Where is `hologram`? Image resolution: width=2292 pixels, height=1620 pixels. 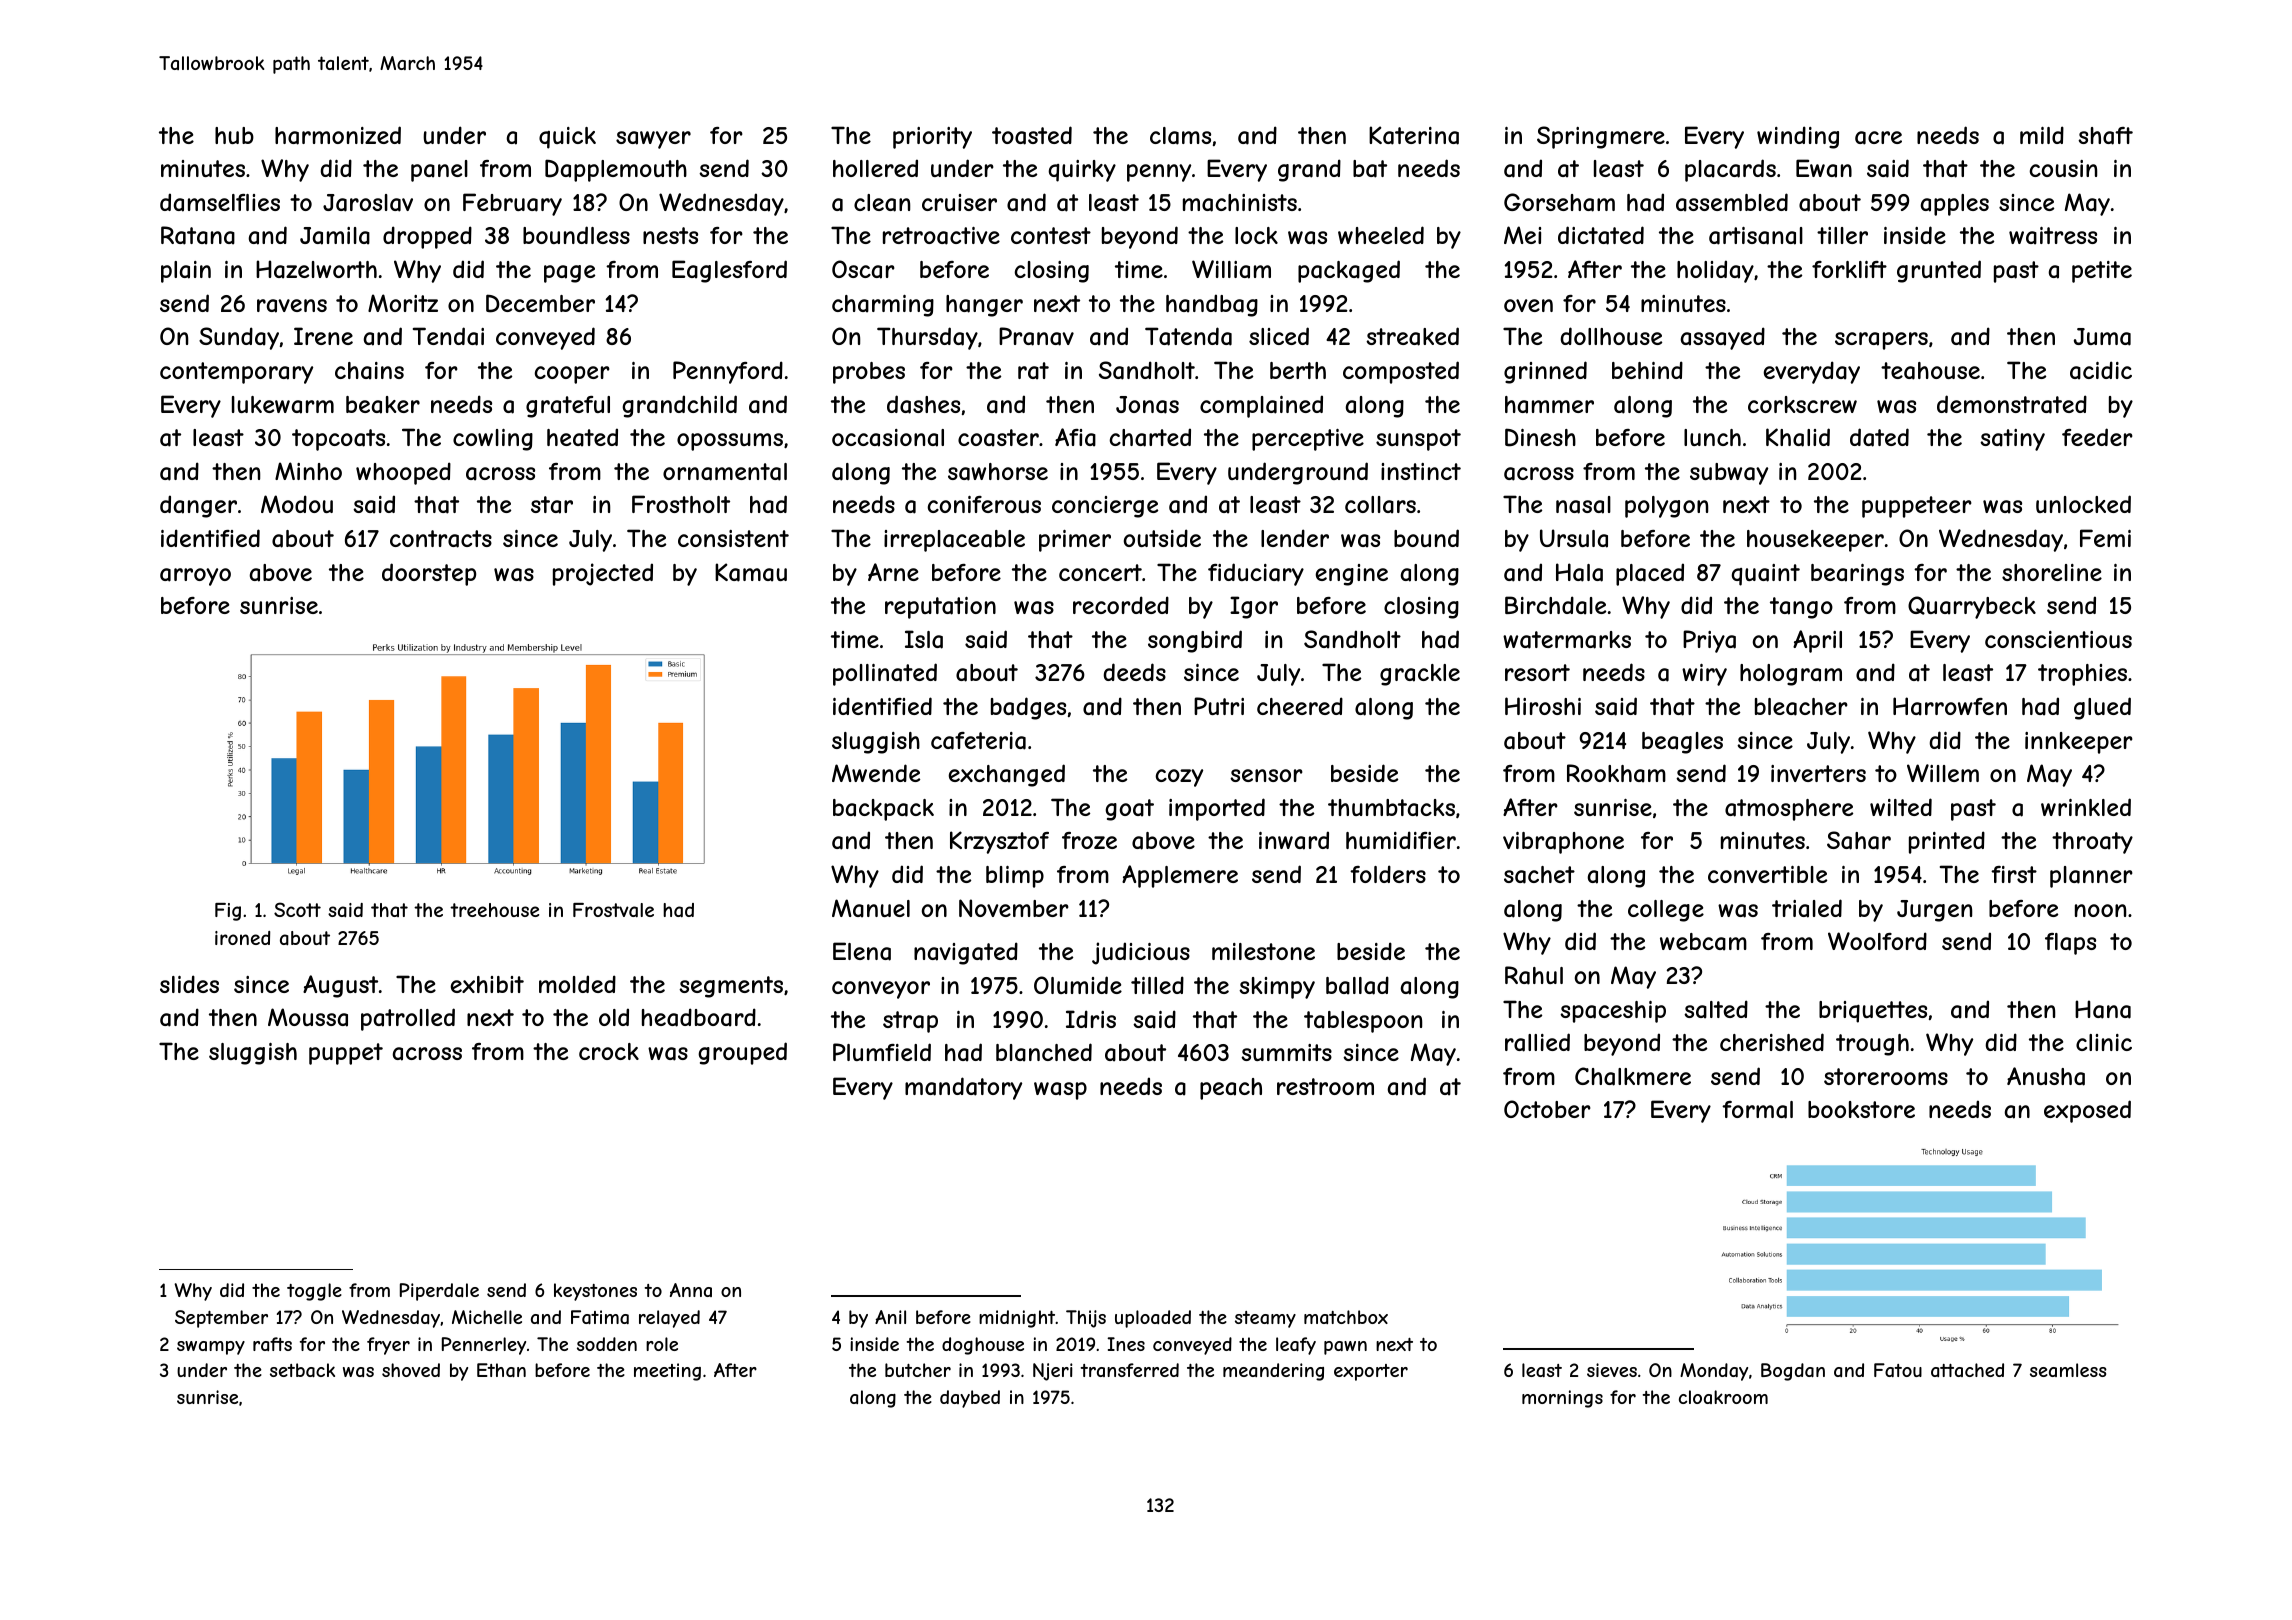 hologram is located at coordinates (1791, 675).
